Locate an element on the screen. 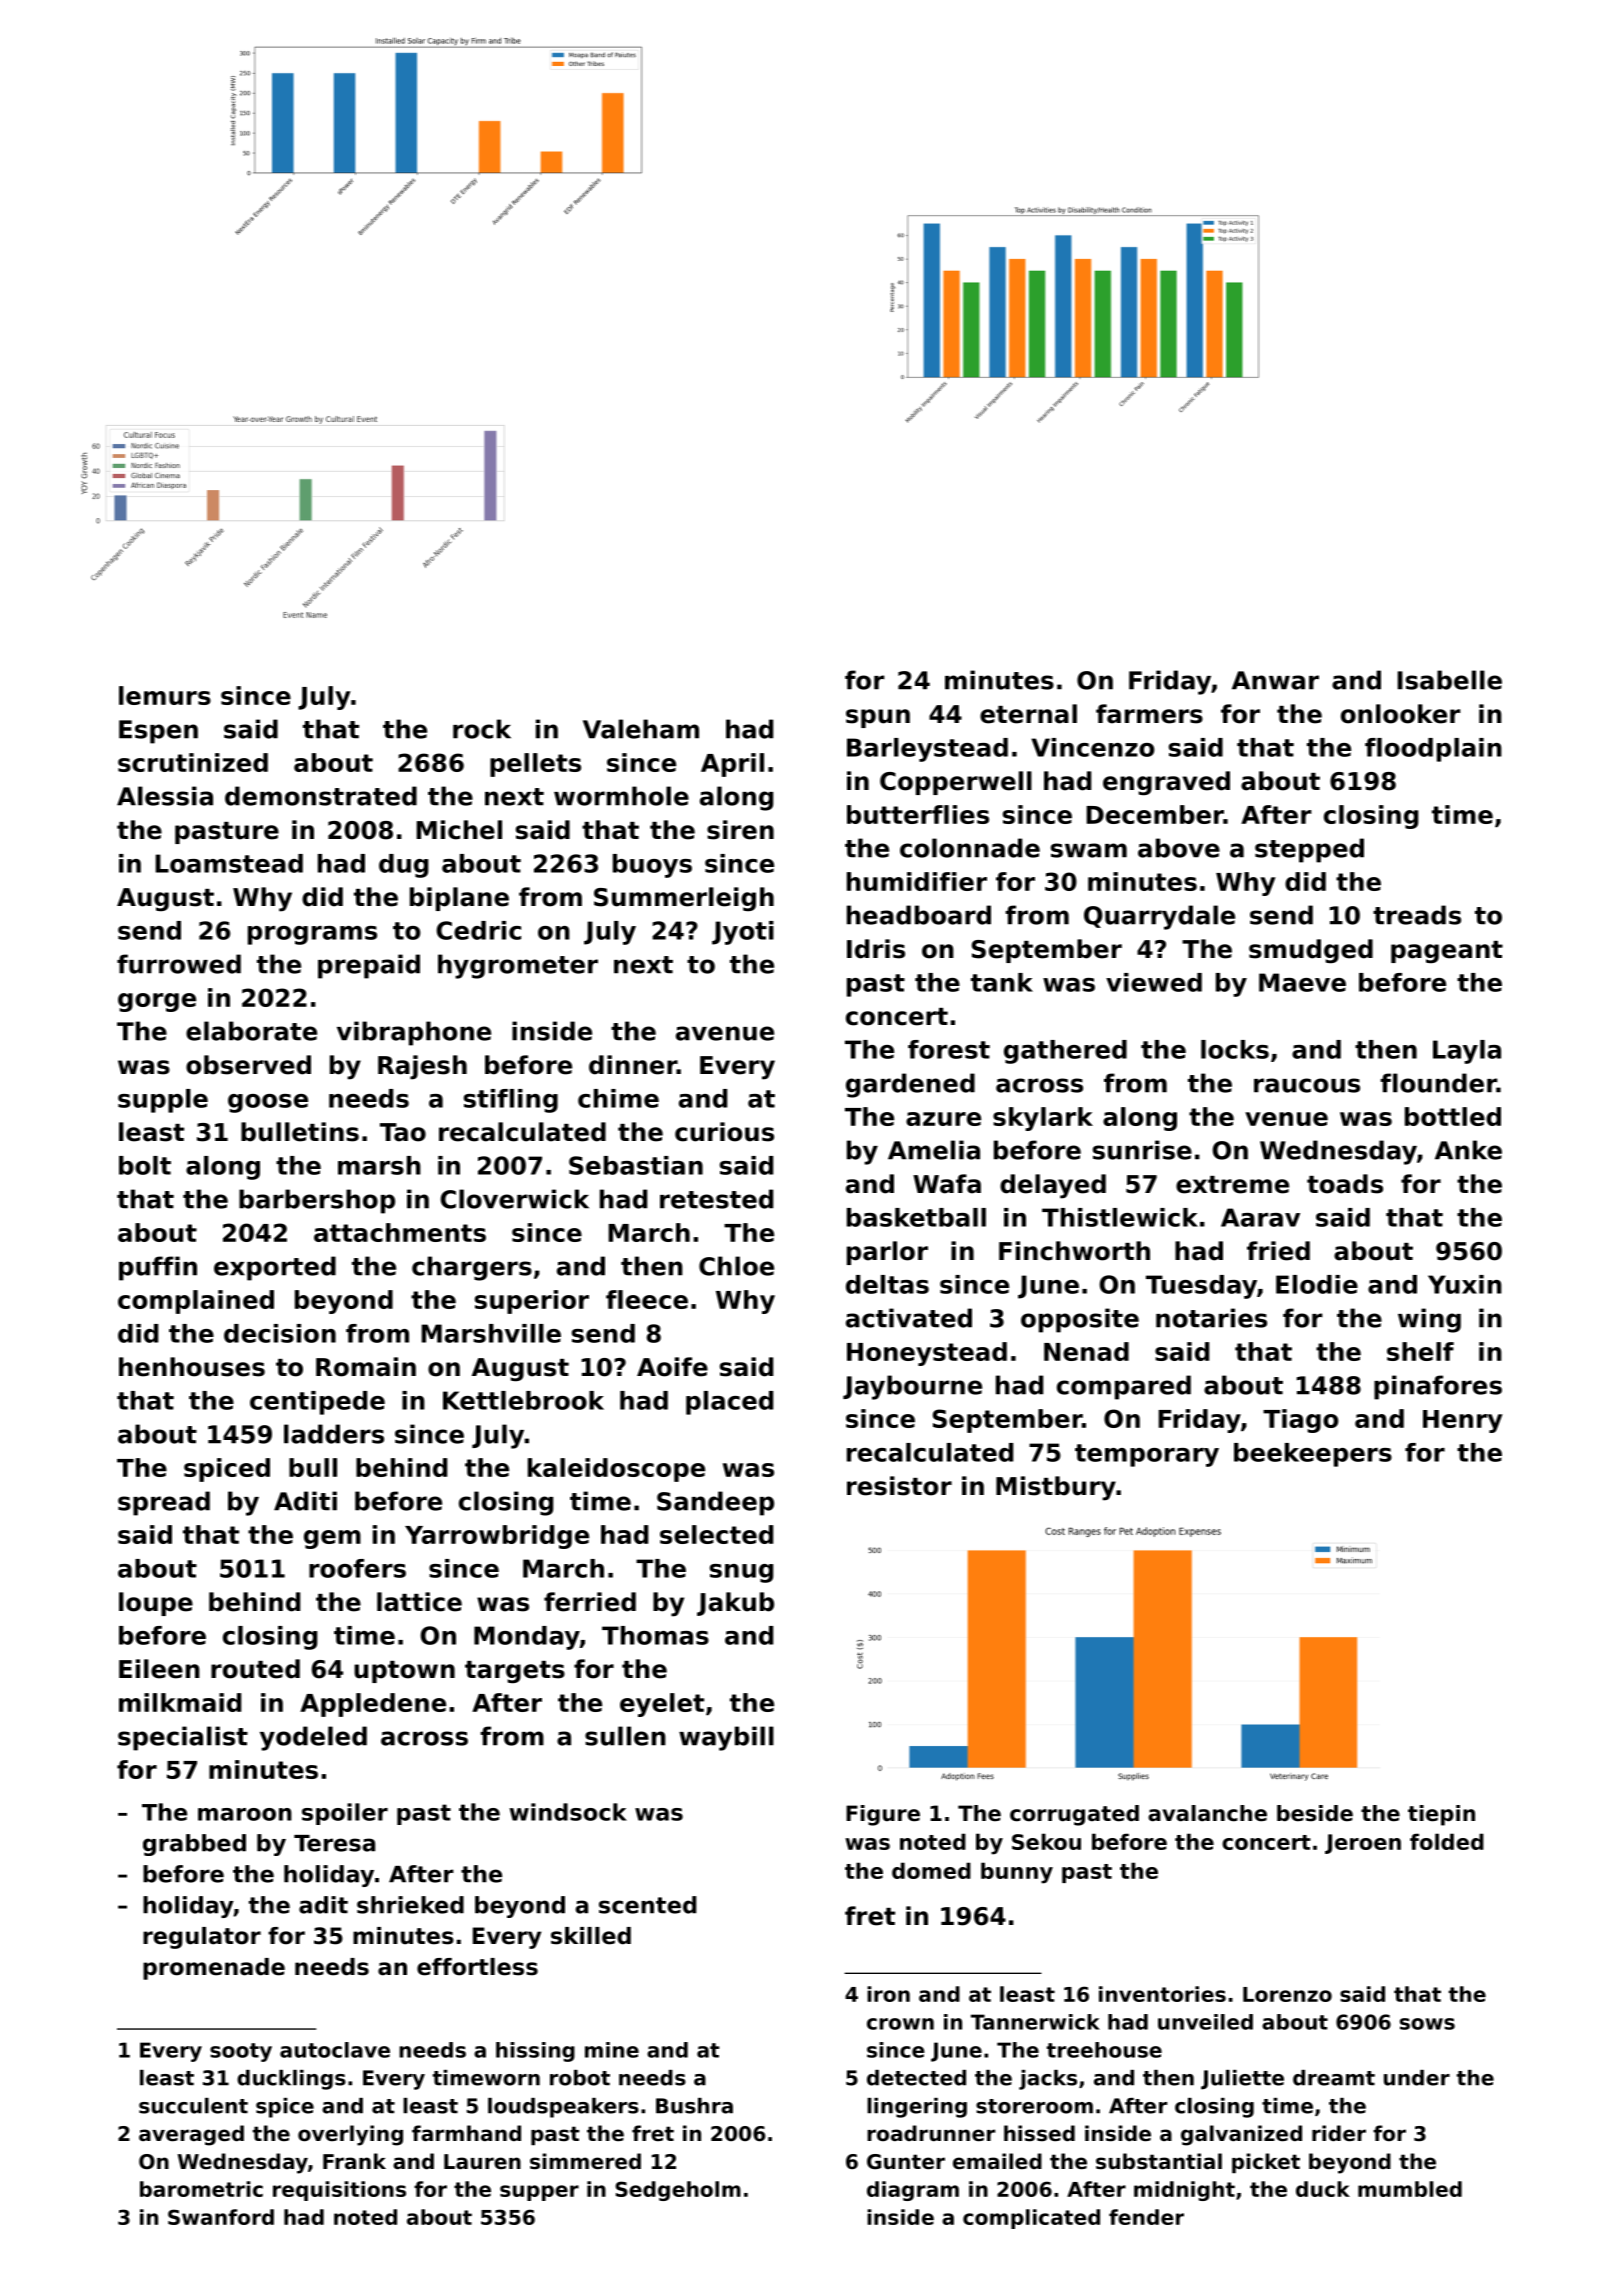 The image size is (1620, 2292). treehouse is located at coordinates (1104, 2050).
